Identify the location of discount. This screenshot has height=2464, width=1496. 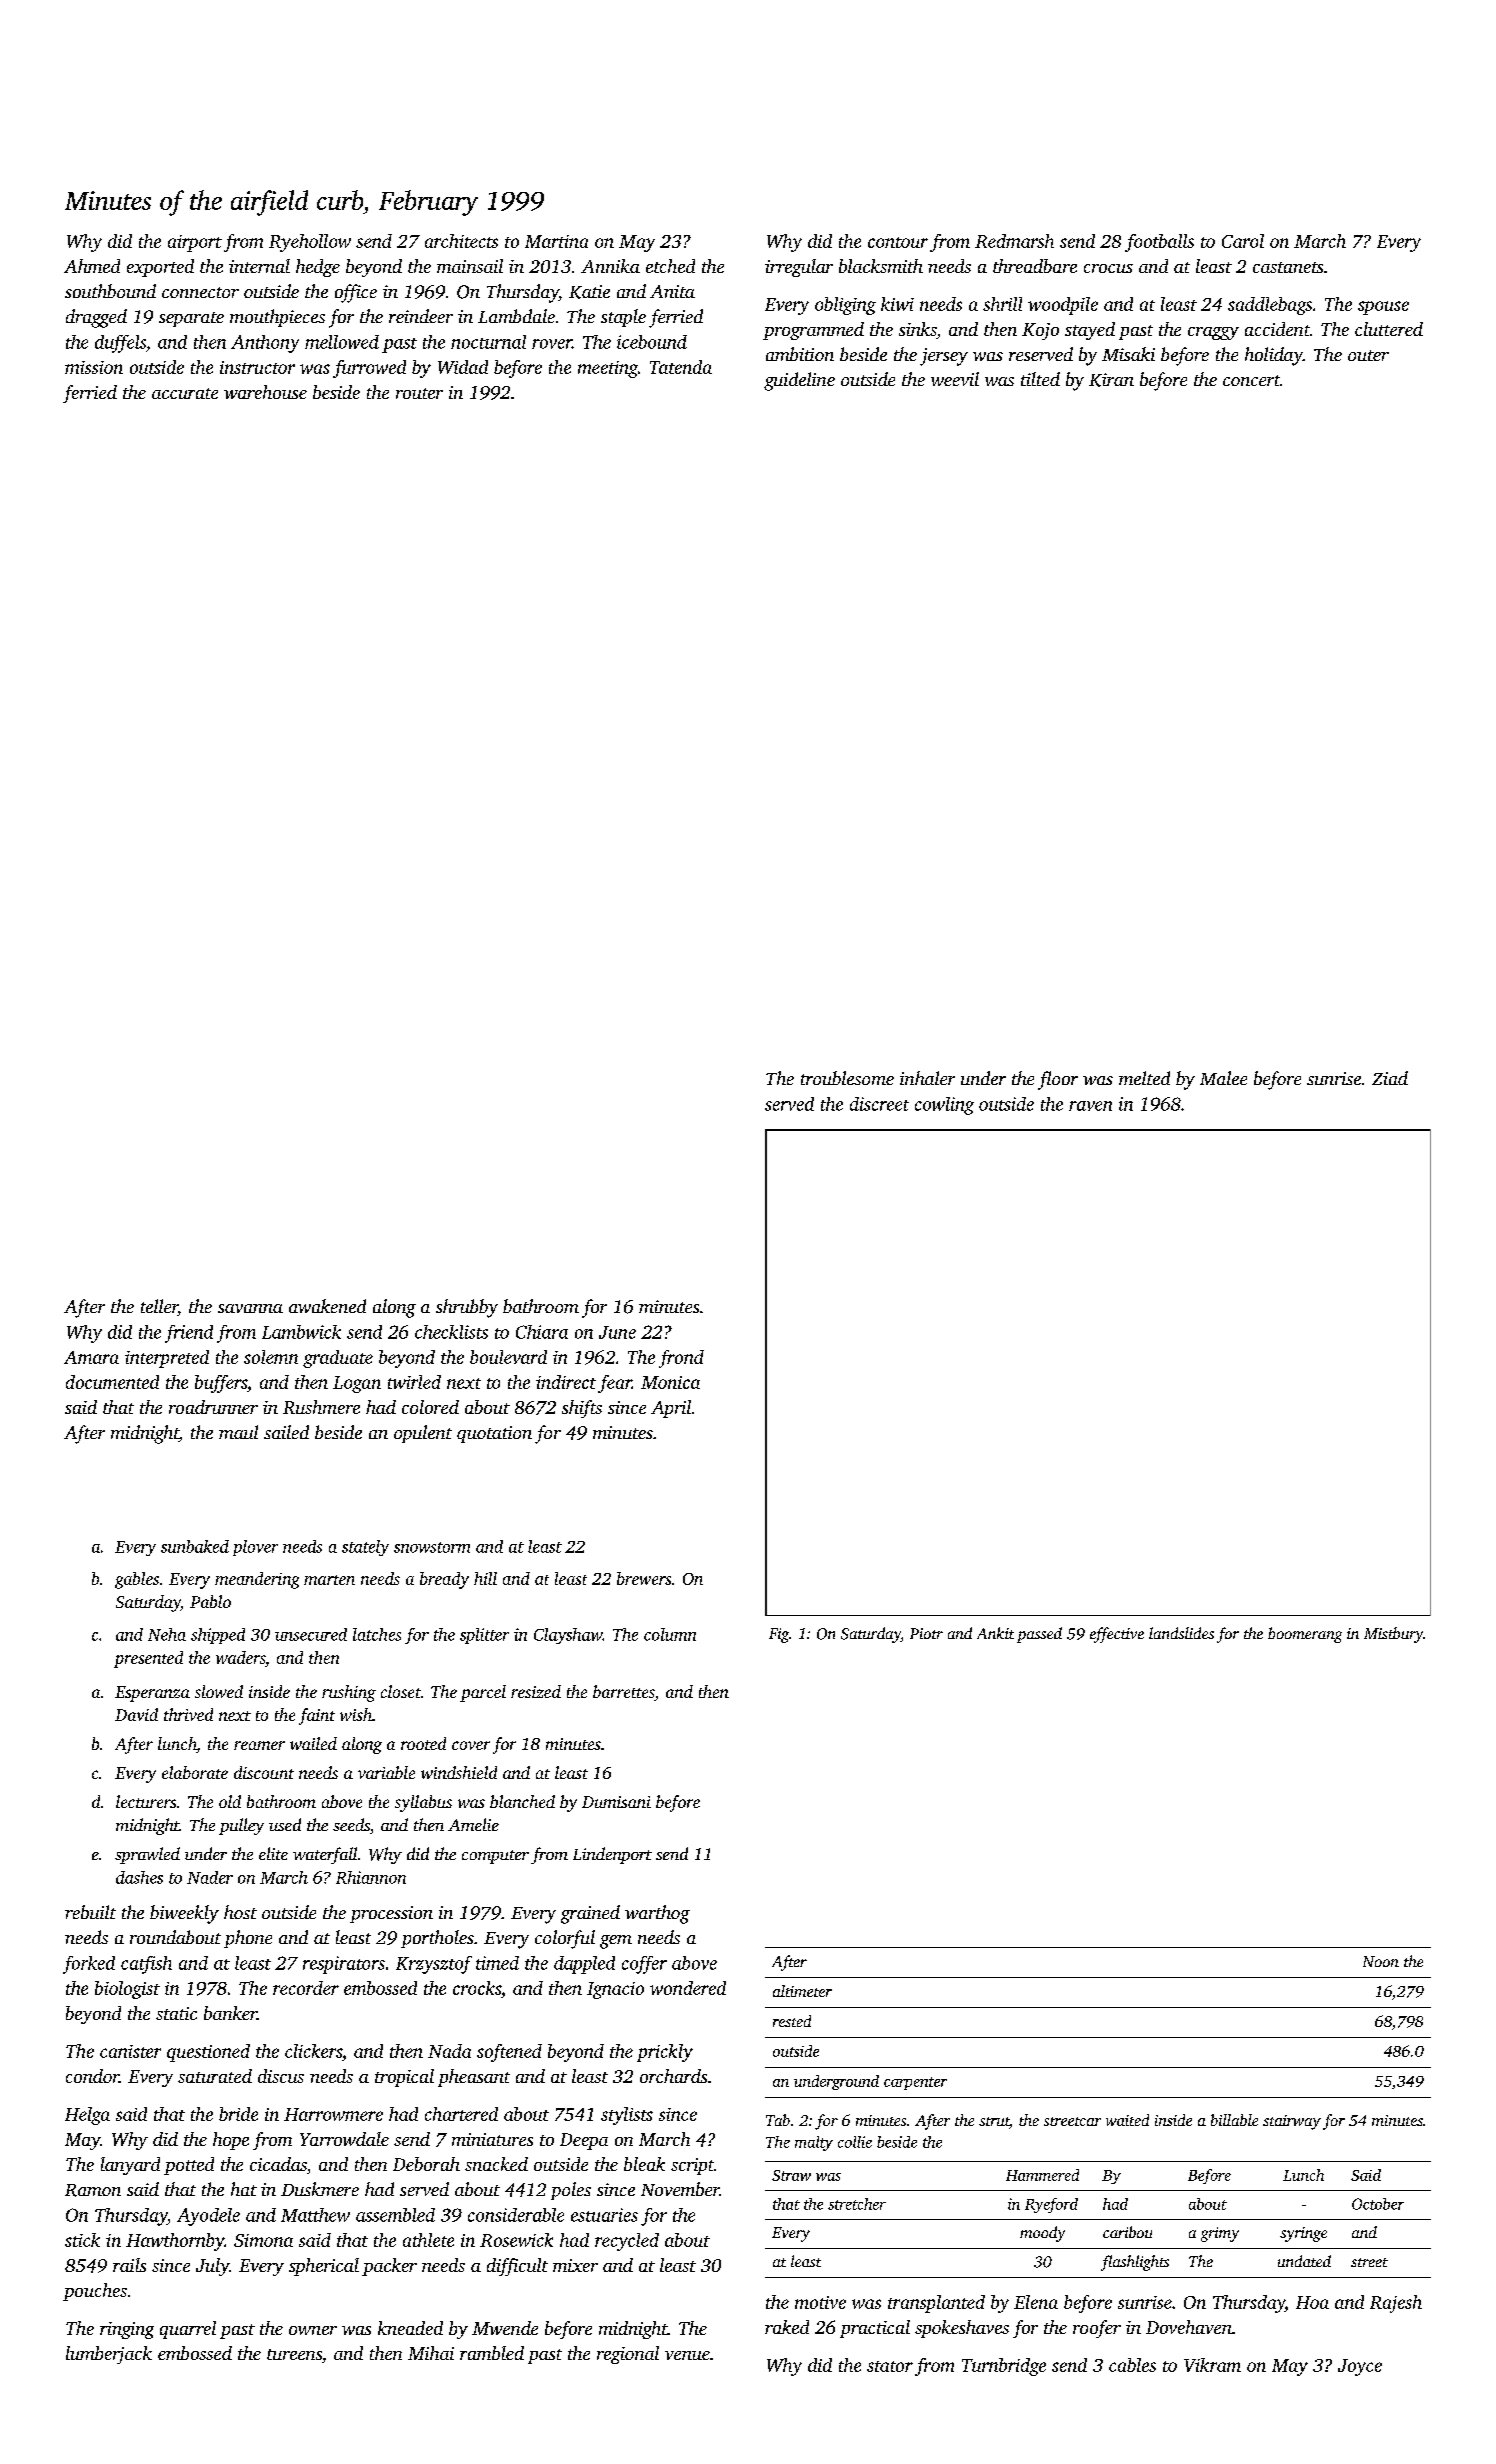
(264, 1772).
